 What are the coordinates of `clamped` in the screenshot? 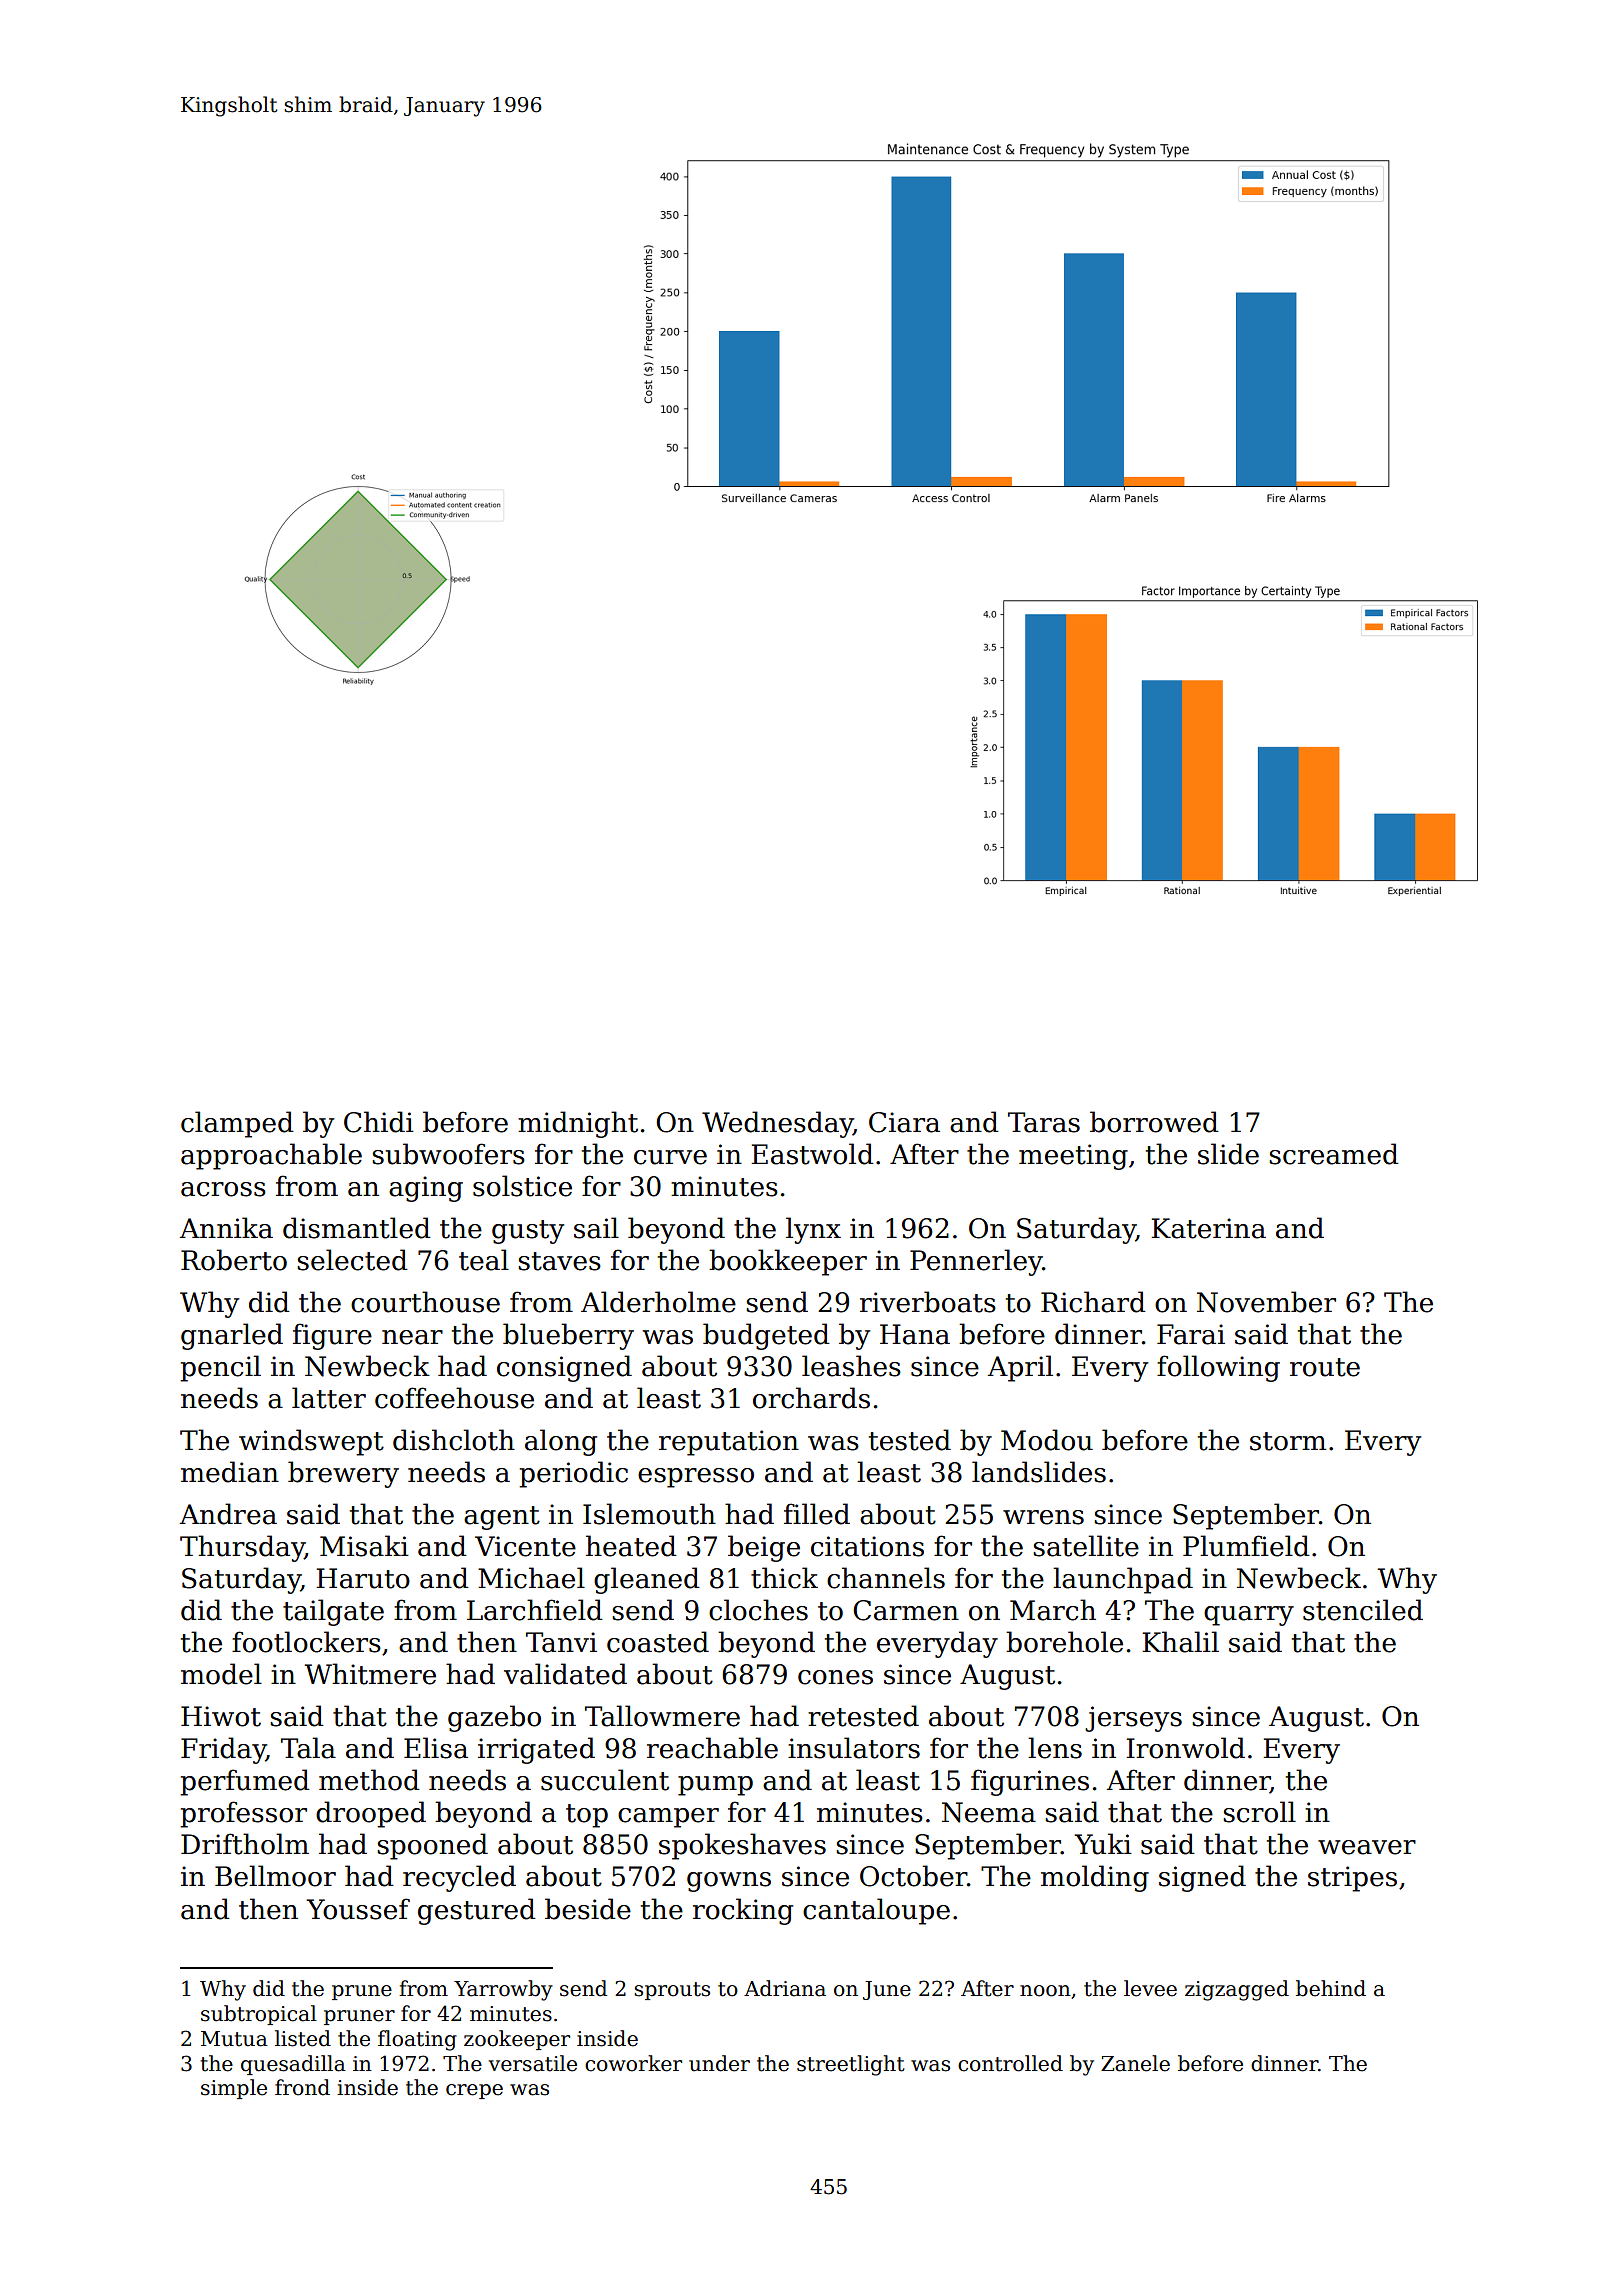 It's located at (237, 1124).
